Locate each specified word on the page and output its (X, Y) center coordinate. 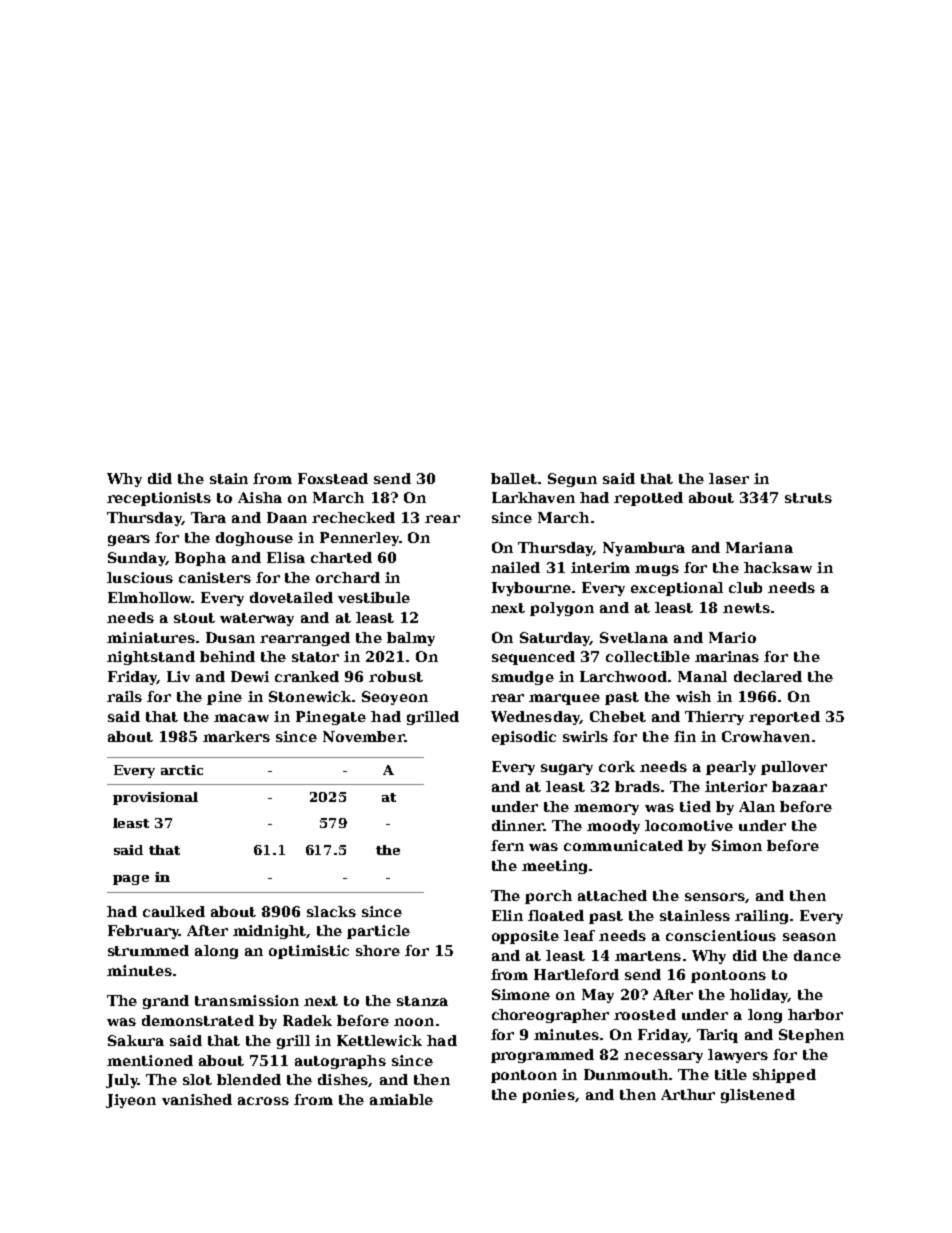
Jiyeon (131, 1101)
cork (617, 766)
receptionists (159, 499)
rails (124, 696)
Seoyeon (395, 698)
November (363, 736)
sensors (715, 897)
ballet (514, 478)
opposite (525, 937)
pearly (731, 768)
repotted (648, 499)
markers (236, 736)
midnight (270, 932)
